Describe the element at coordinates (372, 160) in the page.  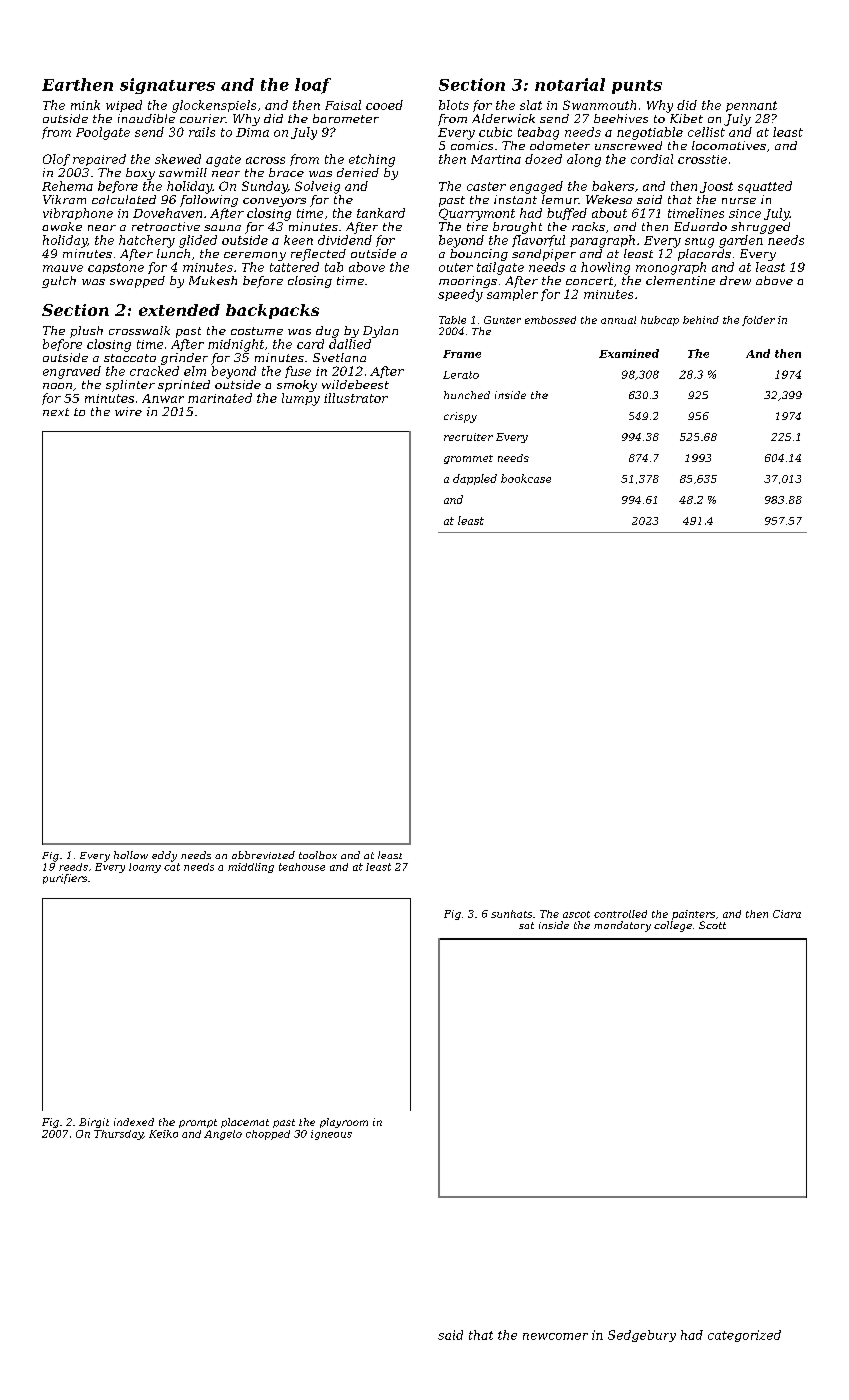
I see `etching` at that location.
